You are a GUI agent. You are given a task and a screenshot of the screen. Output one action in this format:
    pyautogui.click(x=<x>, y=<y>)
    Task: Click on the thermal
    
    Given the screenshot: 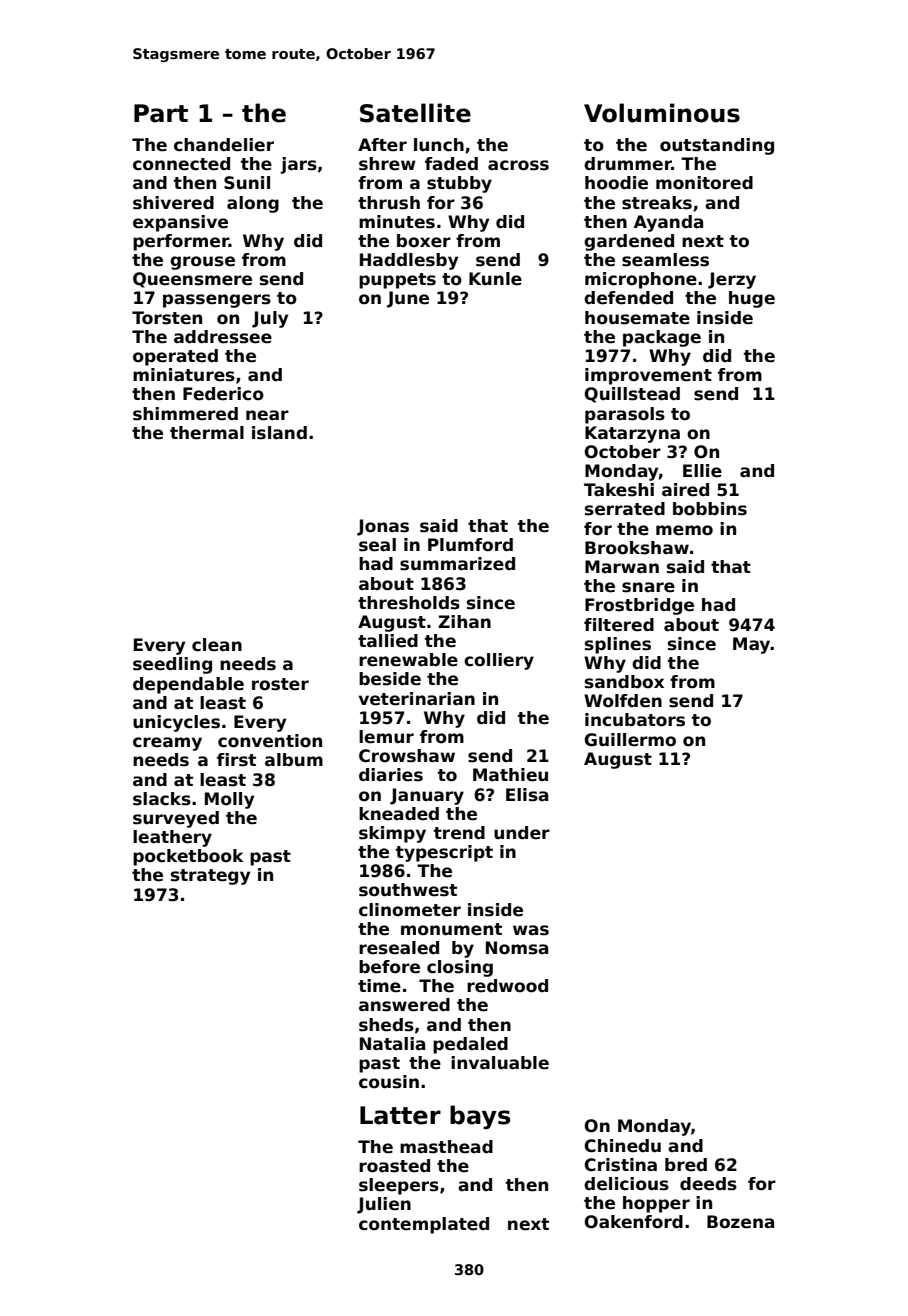 What is the action you would take?
    pyautogui.click(x=207, y=433)
